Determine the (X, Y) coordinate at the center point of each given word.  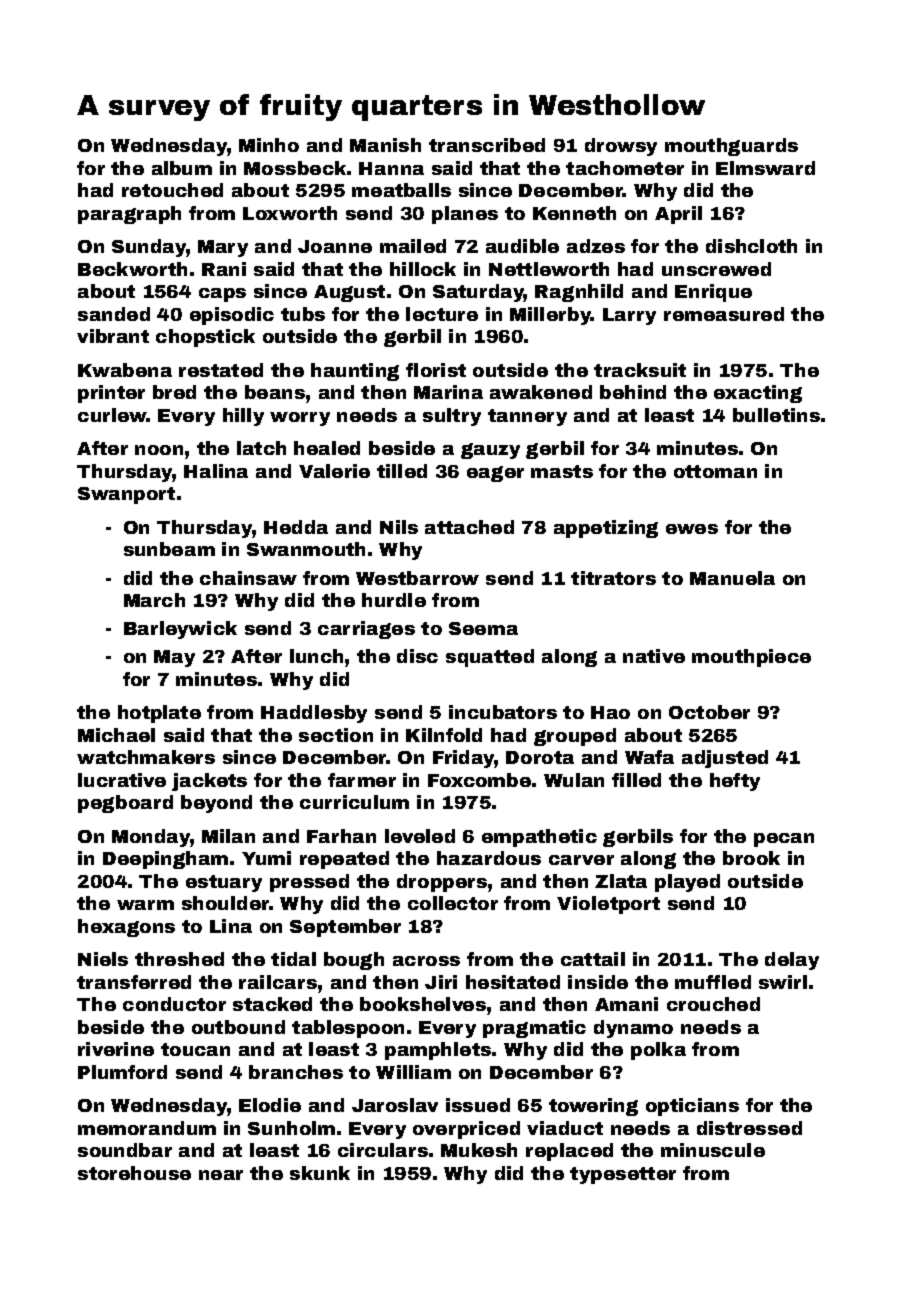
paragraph (129, 215)
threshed (179, 959)
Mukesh (479, 1150)
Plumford (122, 1072)
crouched (713, 1004)
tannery (527, 417)
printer (111, 394)
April (678, 215)
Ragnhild (579, 293)
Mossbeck (295, 168)
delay (792, 961)
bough (354, 961)
